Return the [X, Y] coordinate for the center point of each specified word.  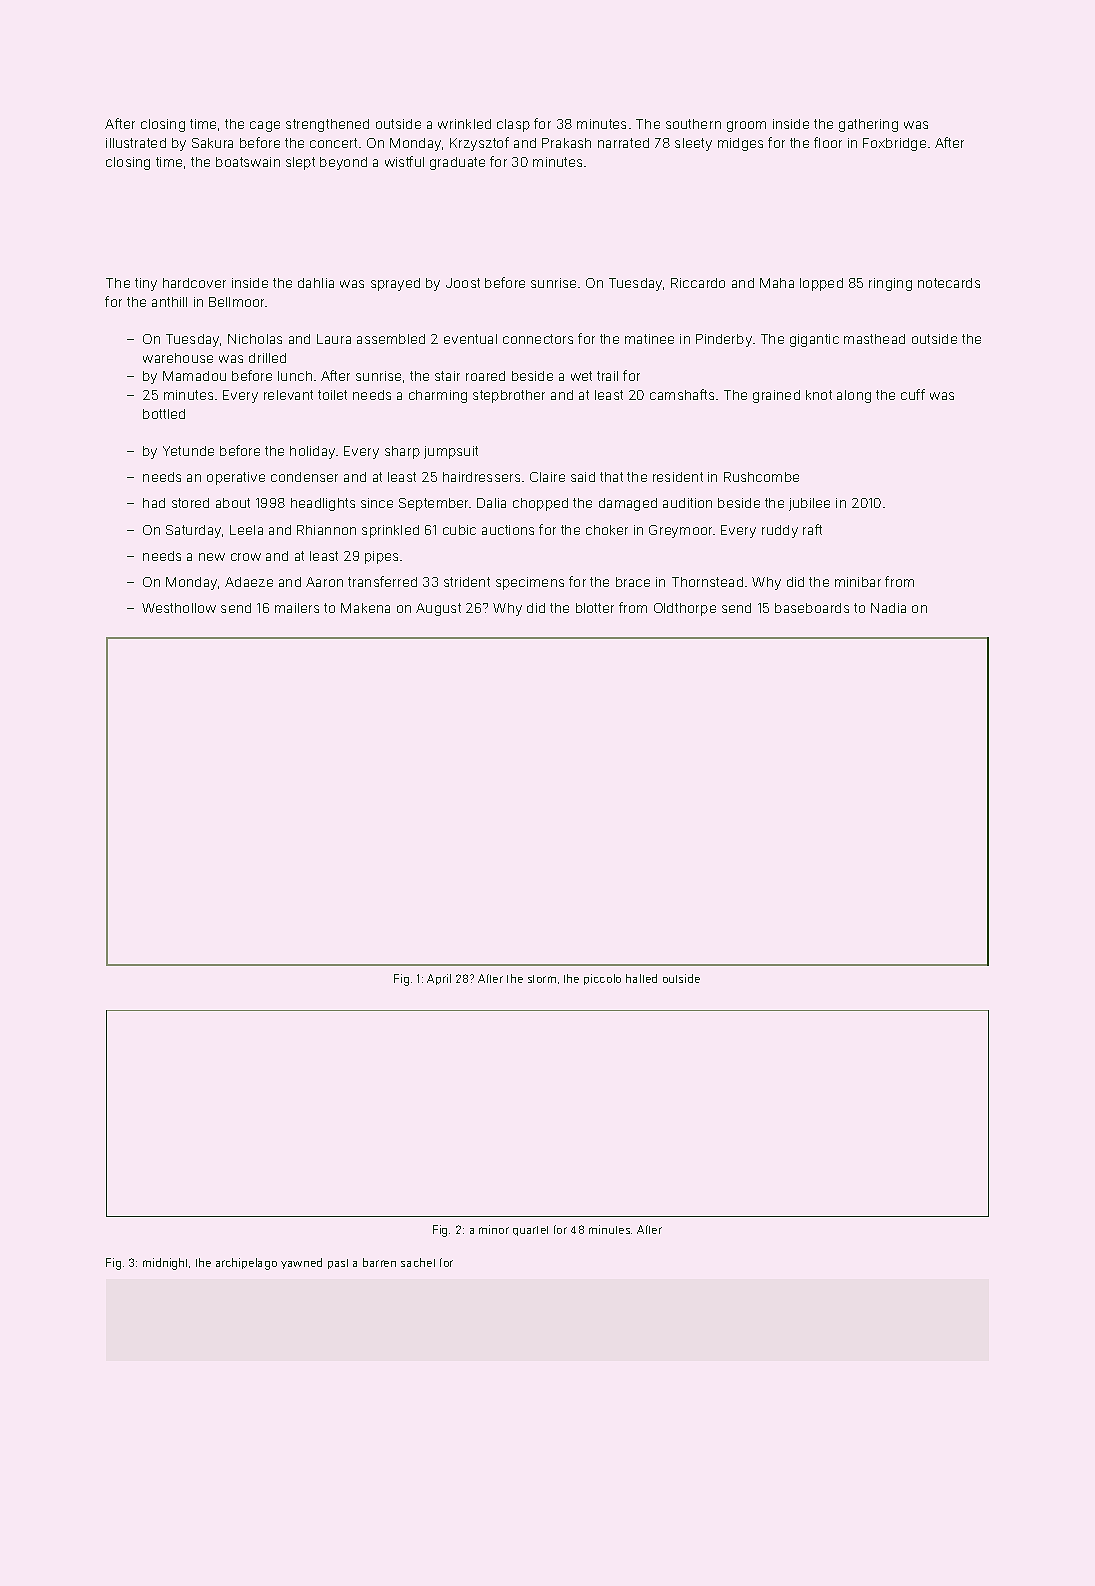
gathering [868, 125]
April [439, 979]
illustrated [136, 143]
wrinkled [464, 124]
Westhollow [179, 608]
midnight [165, 1264]
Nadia [888, 608]
